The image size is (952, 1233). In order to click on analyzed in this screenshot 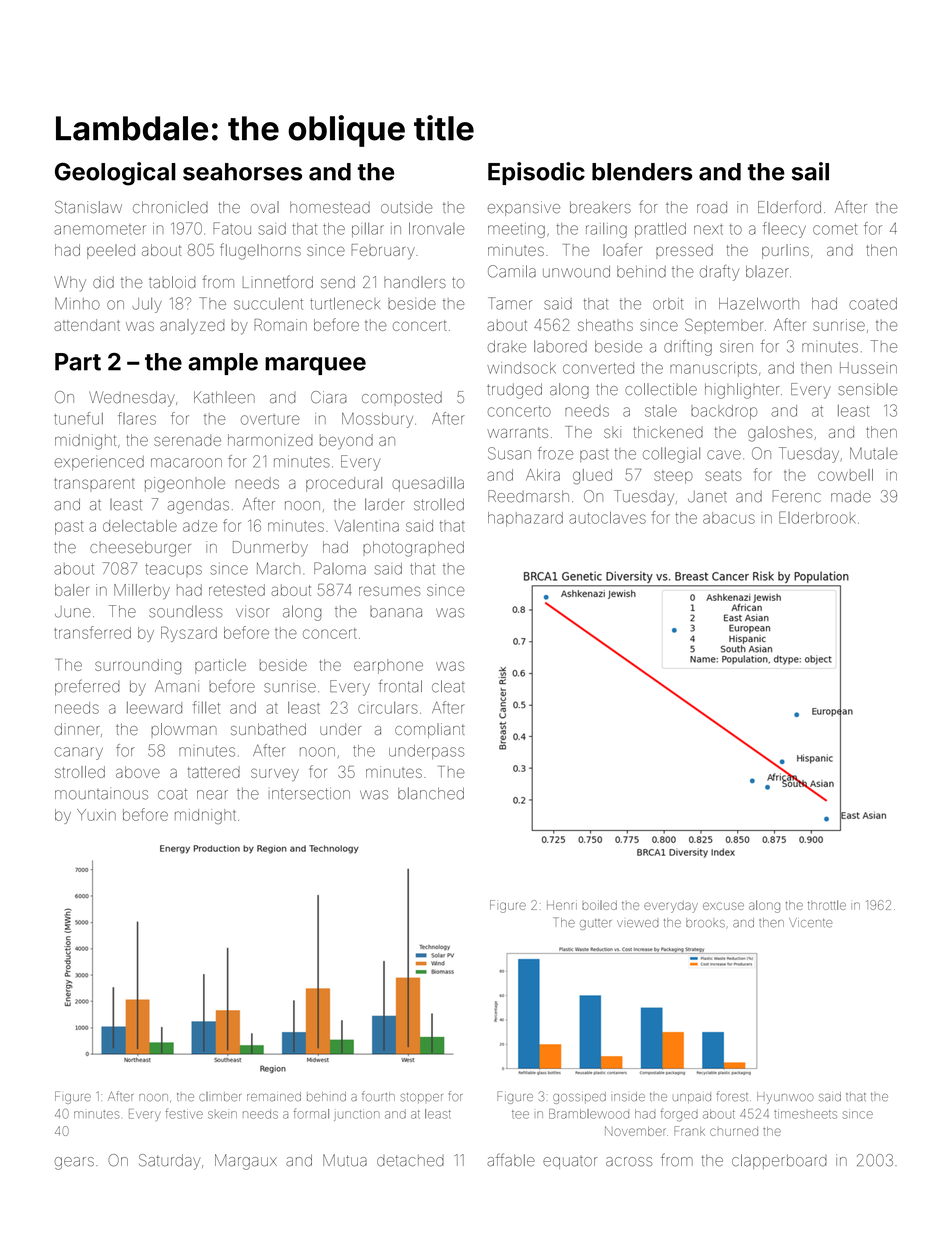, I will do `click(192, 326)`.
